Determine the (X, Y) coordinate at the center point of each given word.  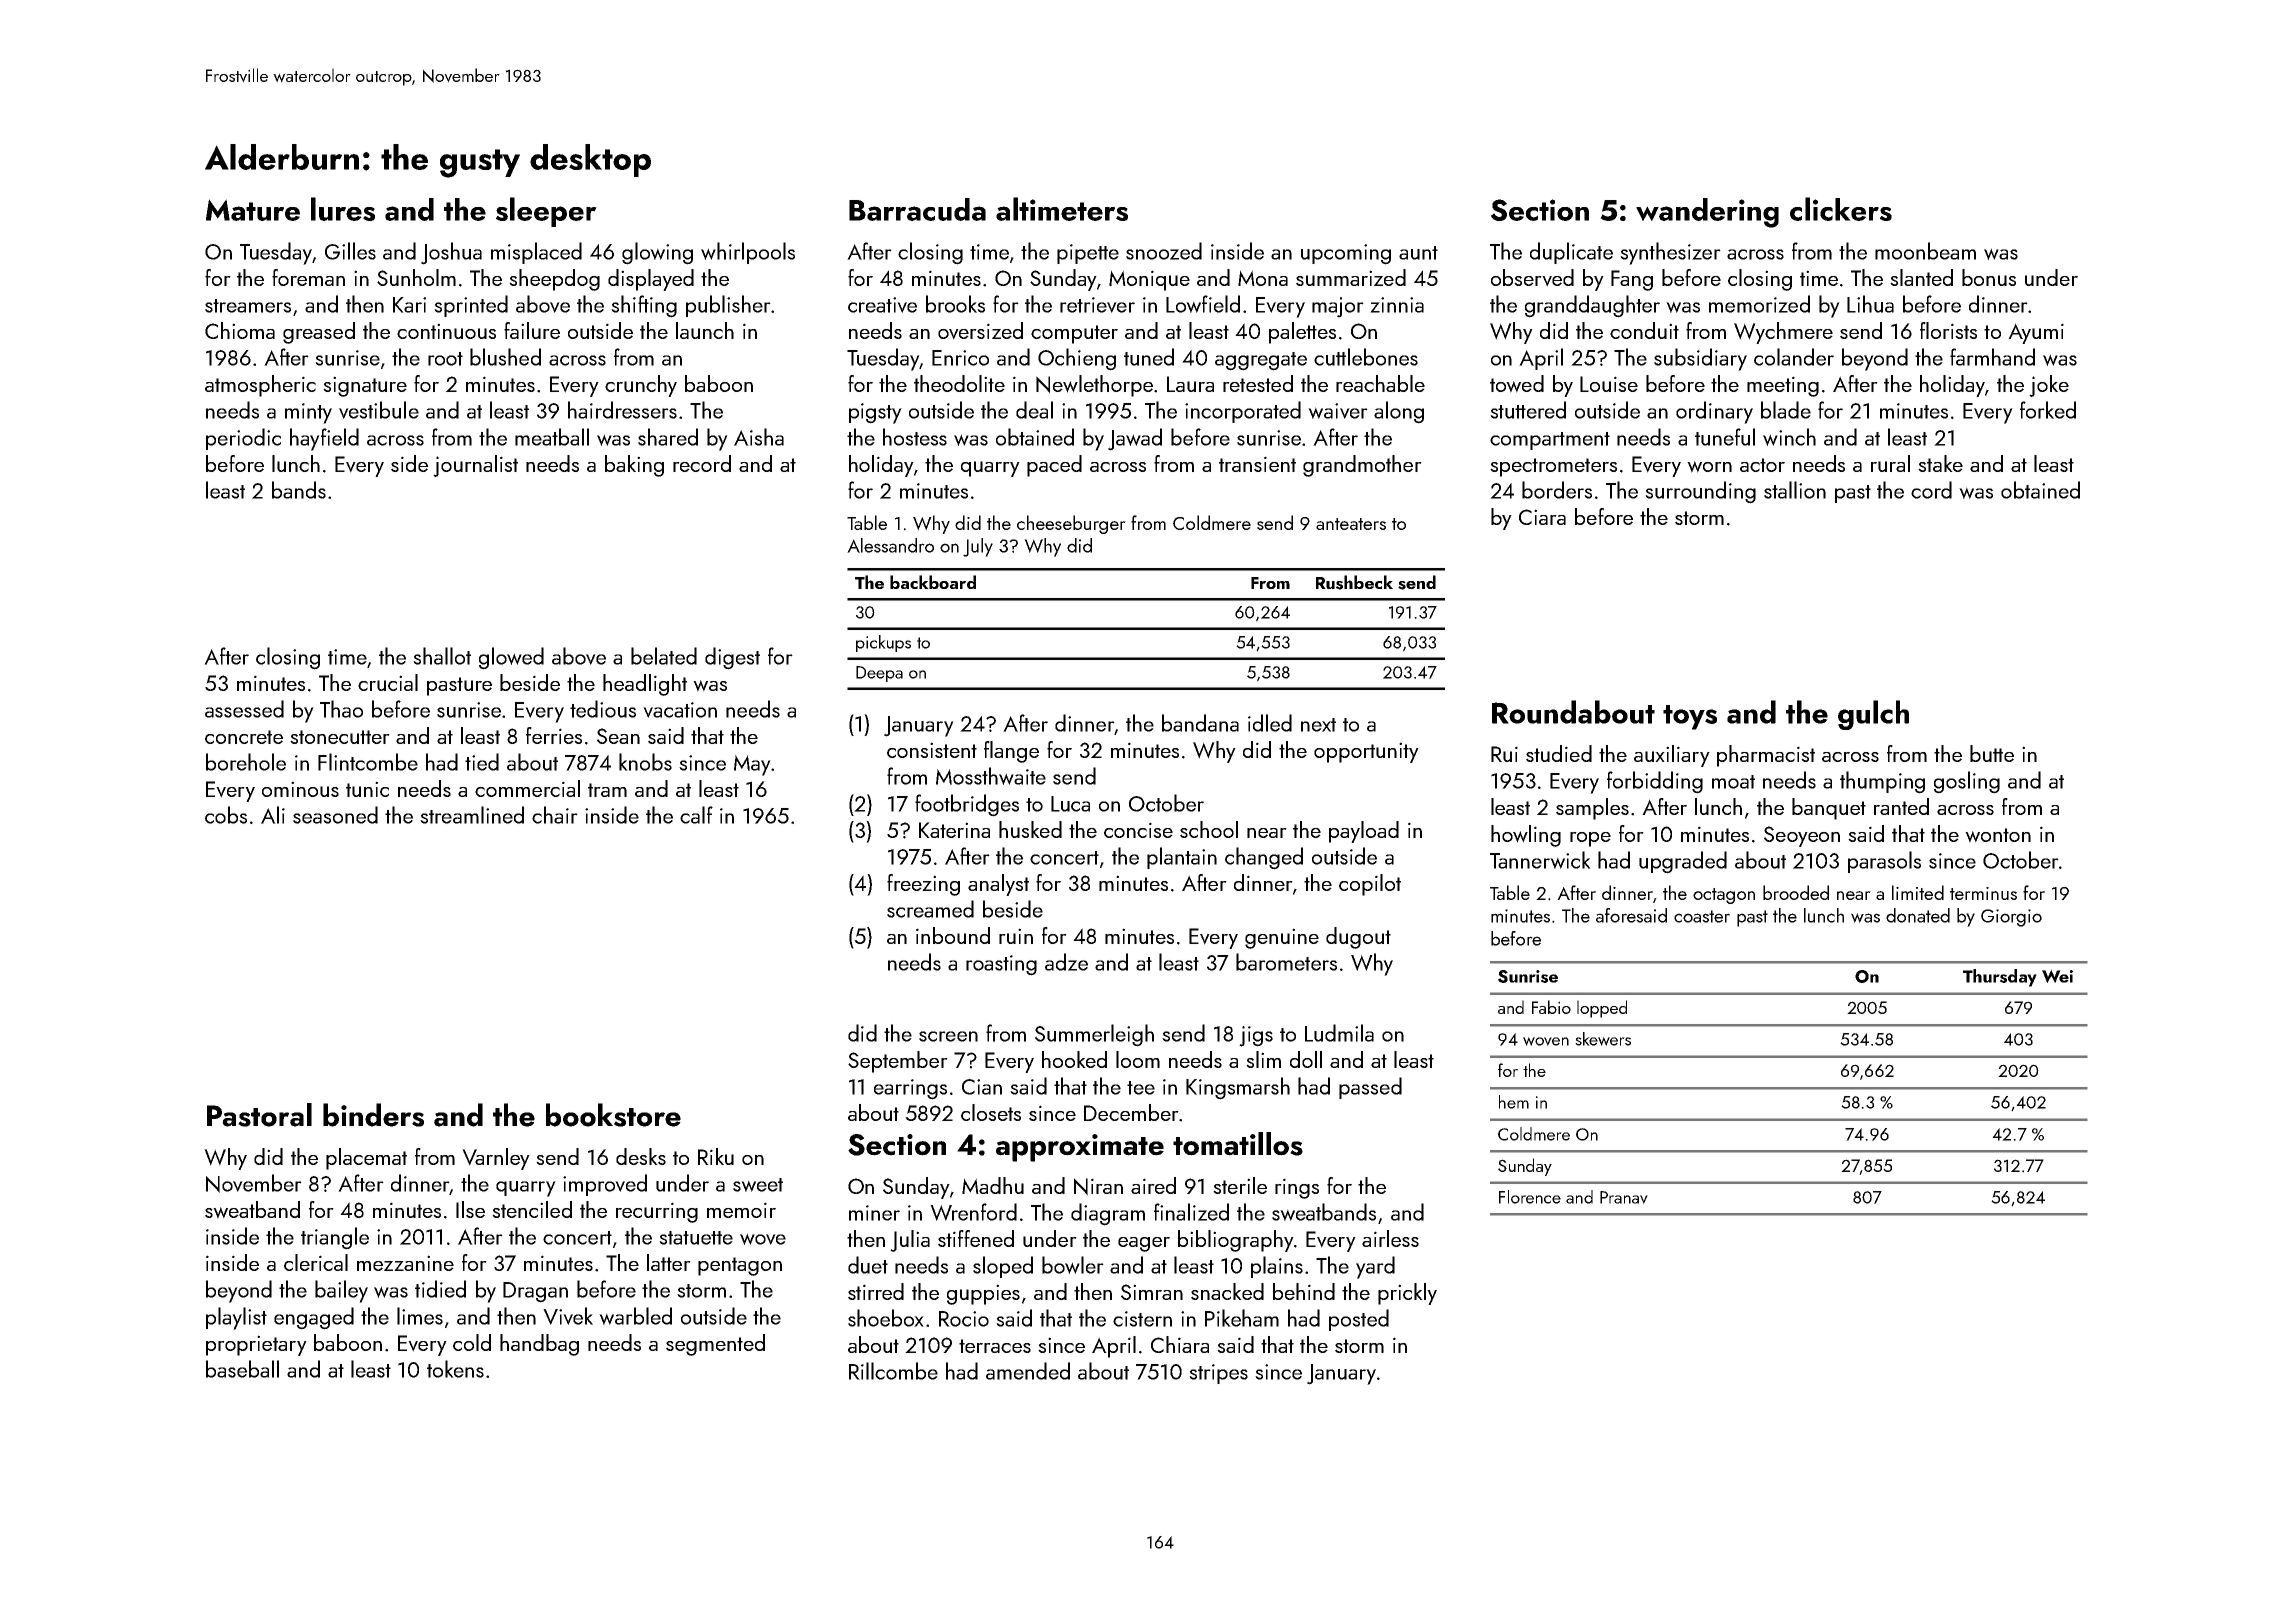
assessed (244, 709)
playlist (236, 1318)
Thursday (2000, 978)
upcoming (1346, 254)
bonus (1989, 277)
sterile (1240, 1185)
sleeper (546, 212)
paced (1054, 466)
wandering (1707, 213)
